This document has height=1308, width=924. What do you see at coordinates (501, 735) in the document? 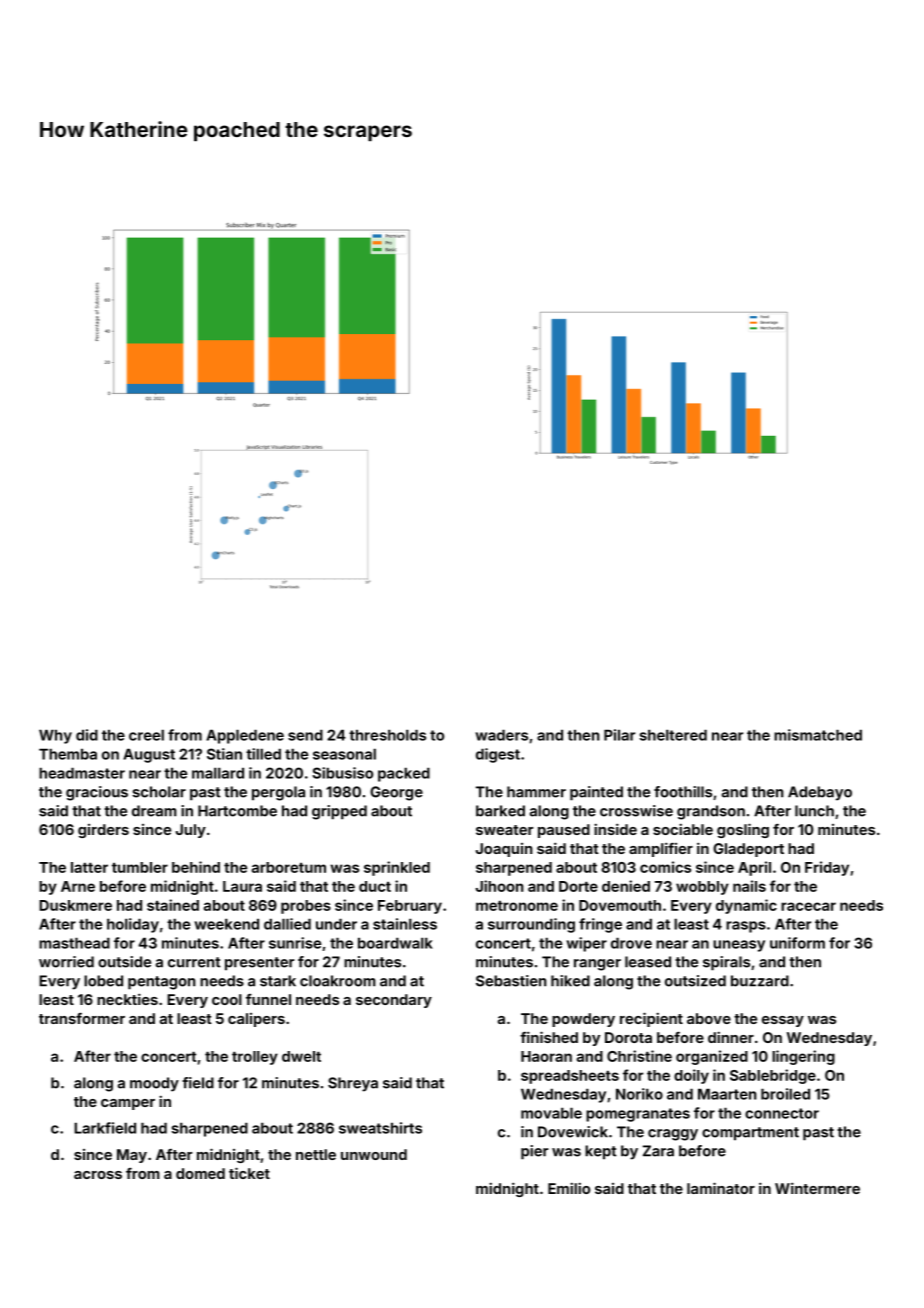
I see `waders` at bounding box center [501, 735].
